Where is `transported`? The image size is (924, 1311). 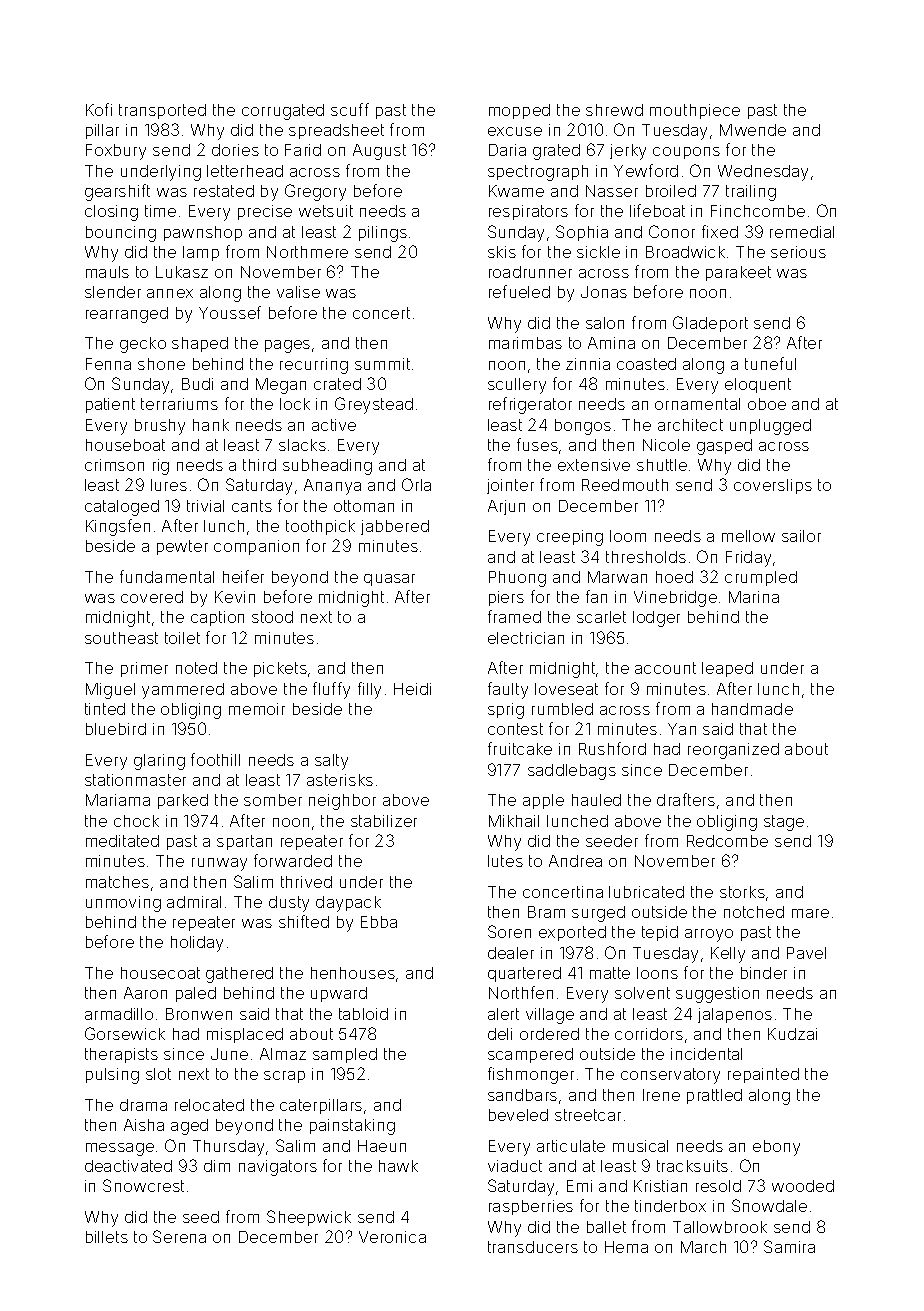 transported is located at coordinates (162, 111).
